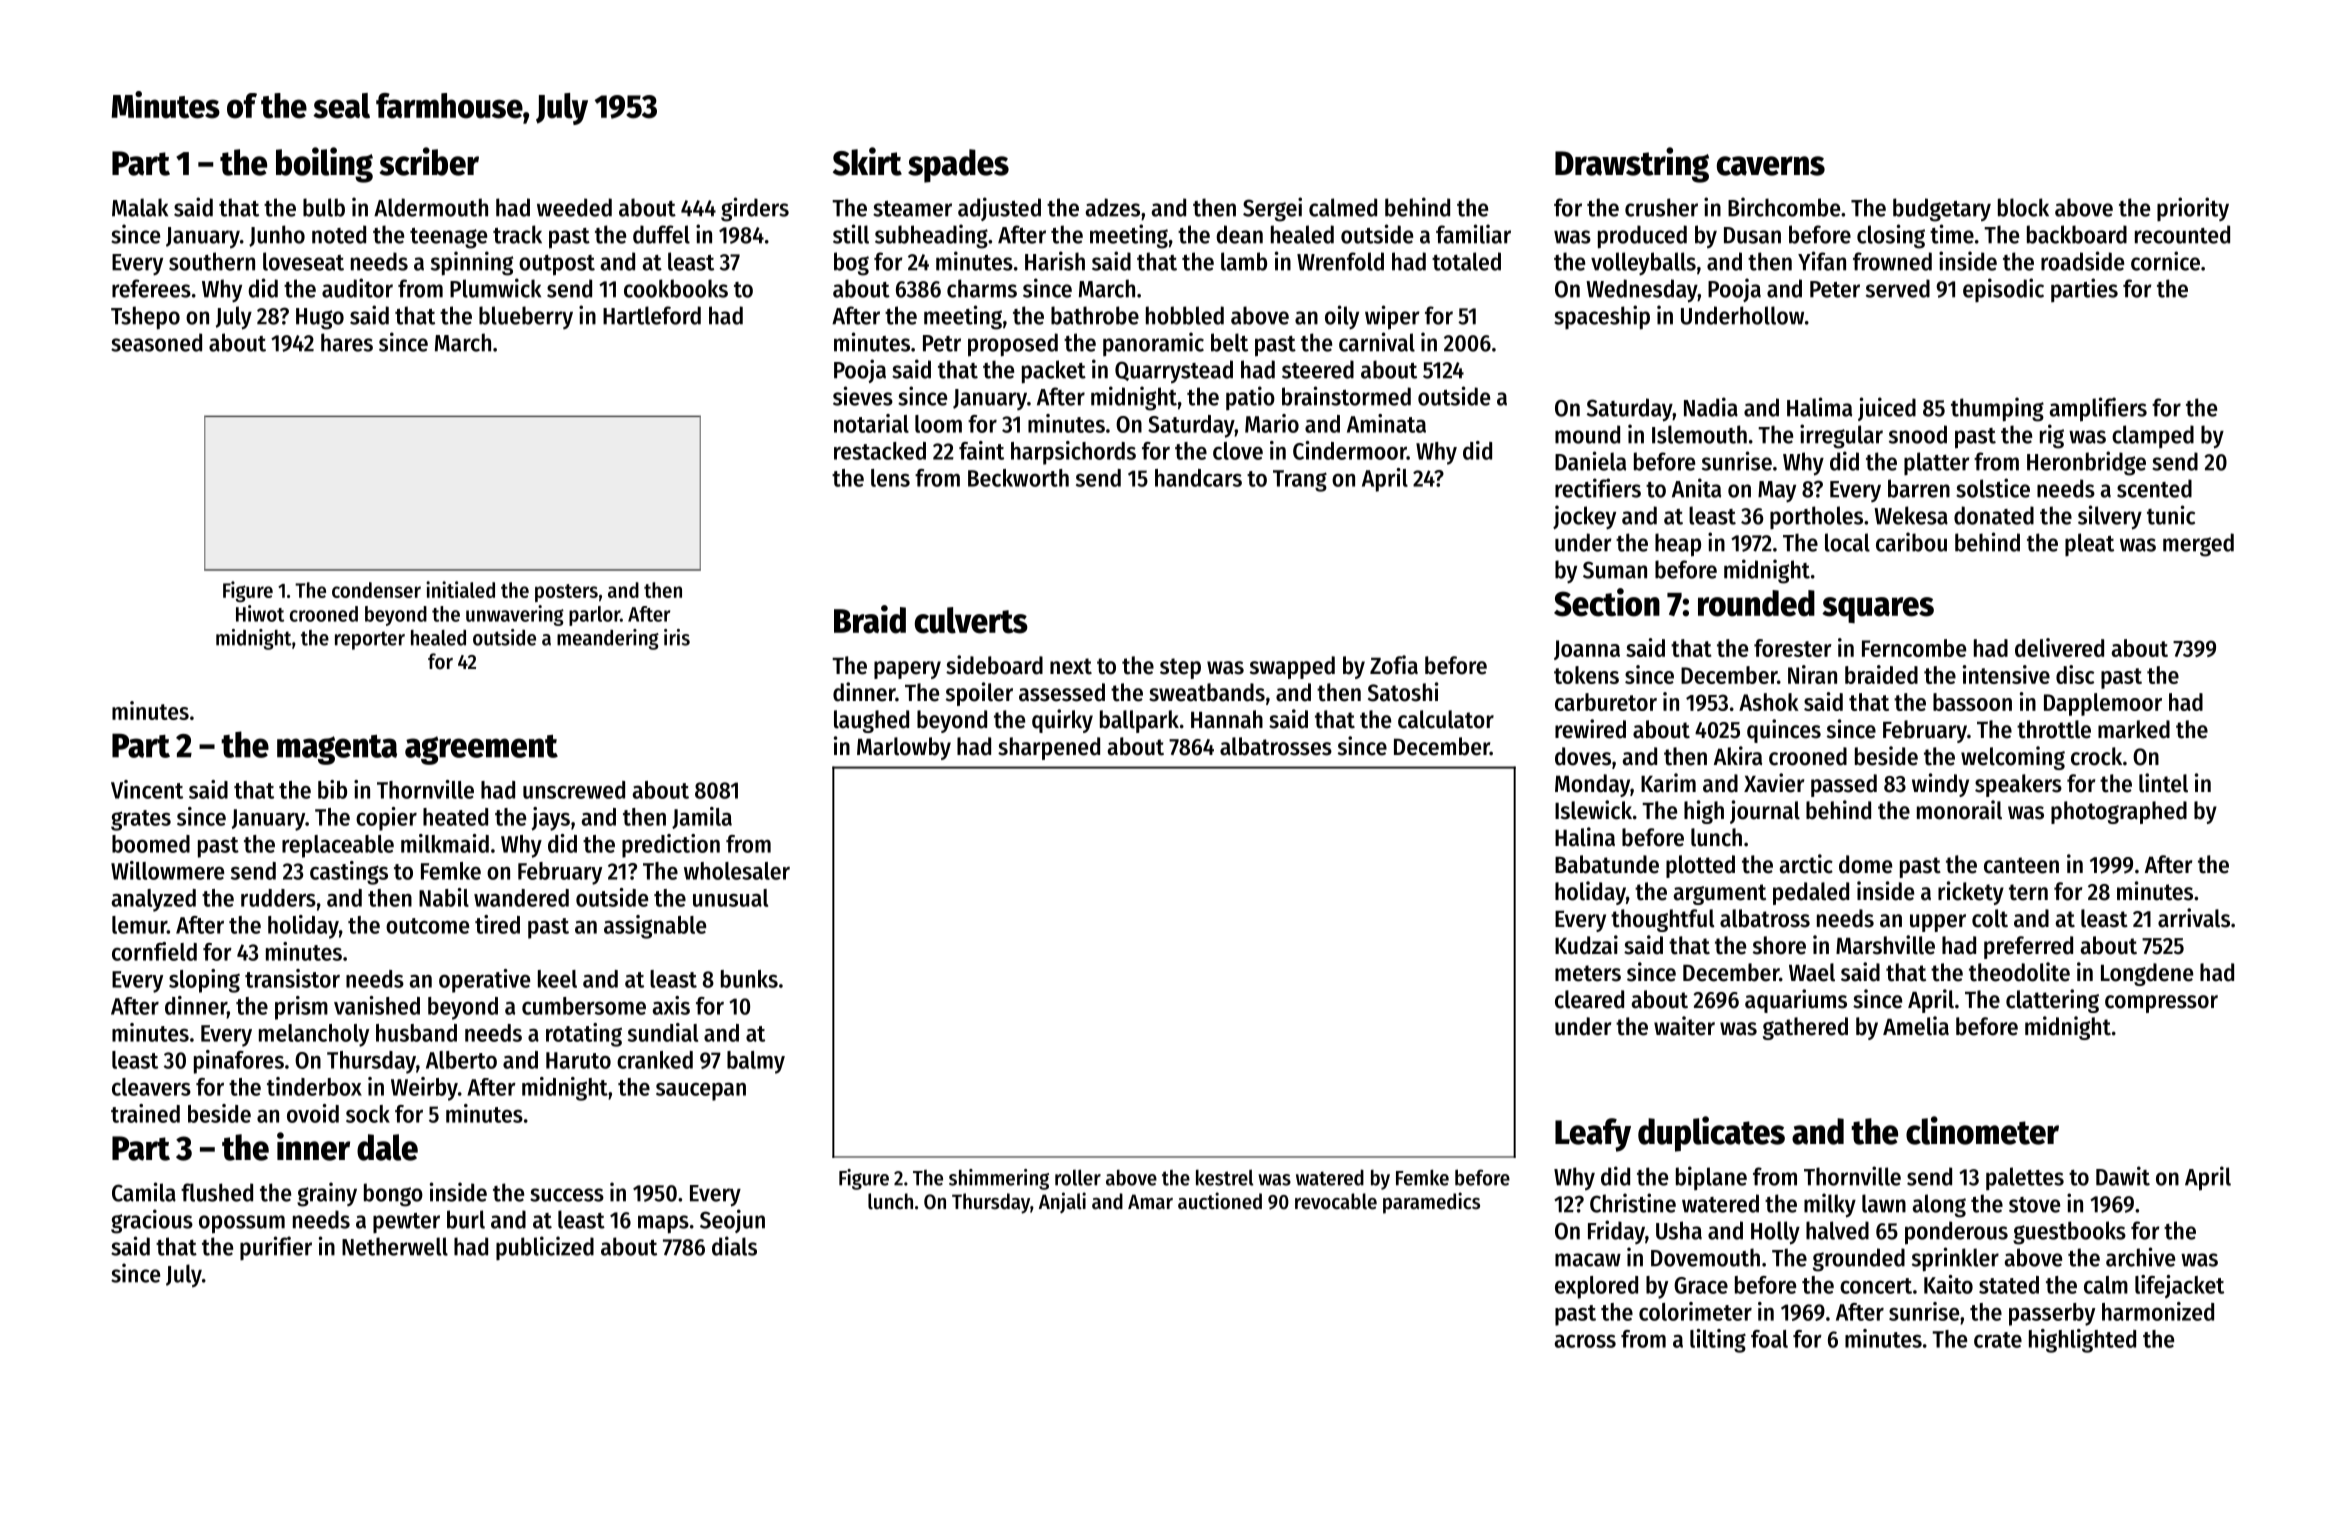 This screenshot has width=2348, height=1519. I want to click on Hiwot, so click(260, 613).
